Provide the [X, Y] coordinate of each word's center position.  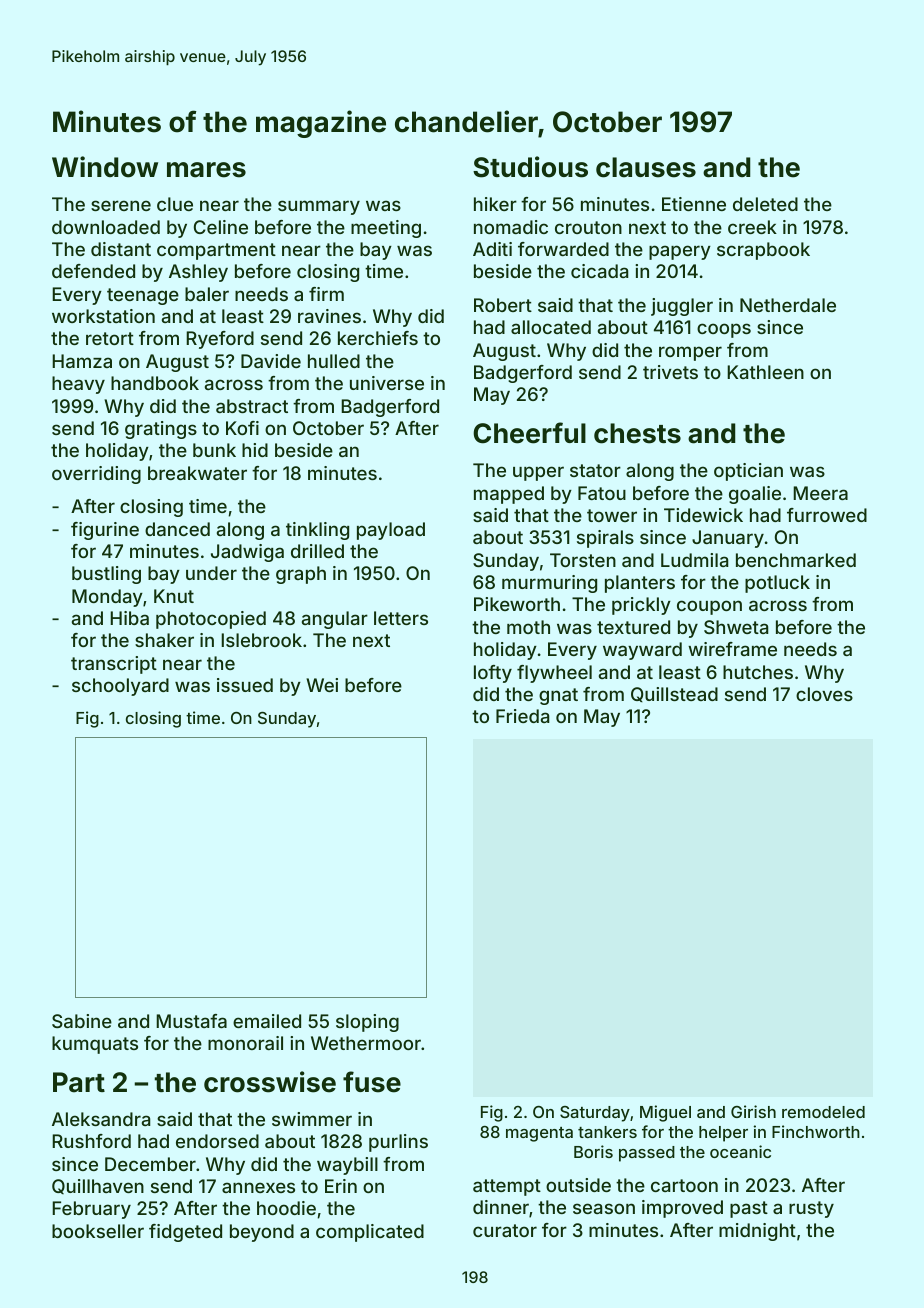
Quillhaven [98, 1186]
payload [391, 531]
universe [387, 383]
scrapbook [763, 251]
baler [207, 294]
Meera [820, 493]
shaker [164, 640]
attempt [507, 1187]
